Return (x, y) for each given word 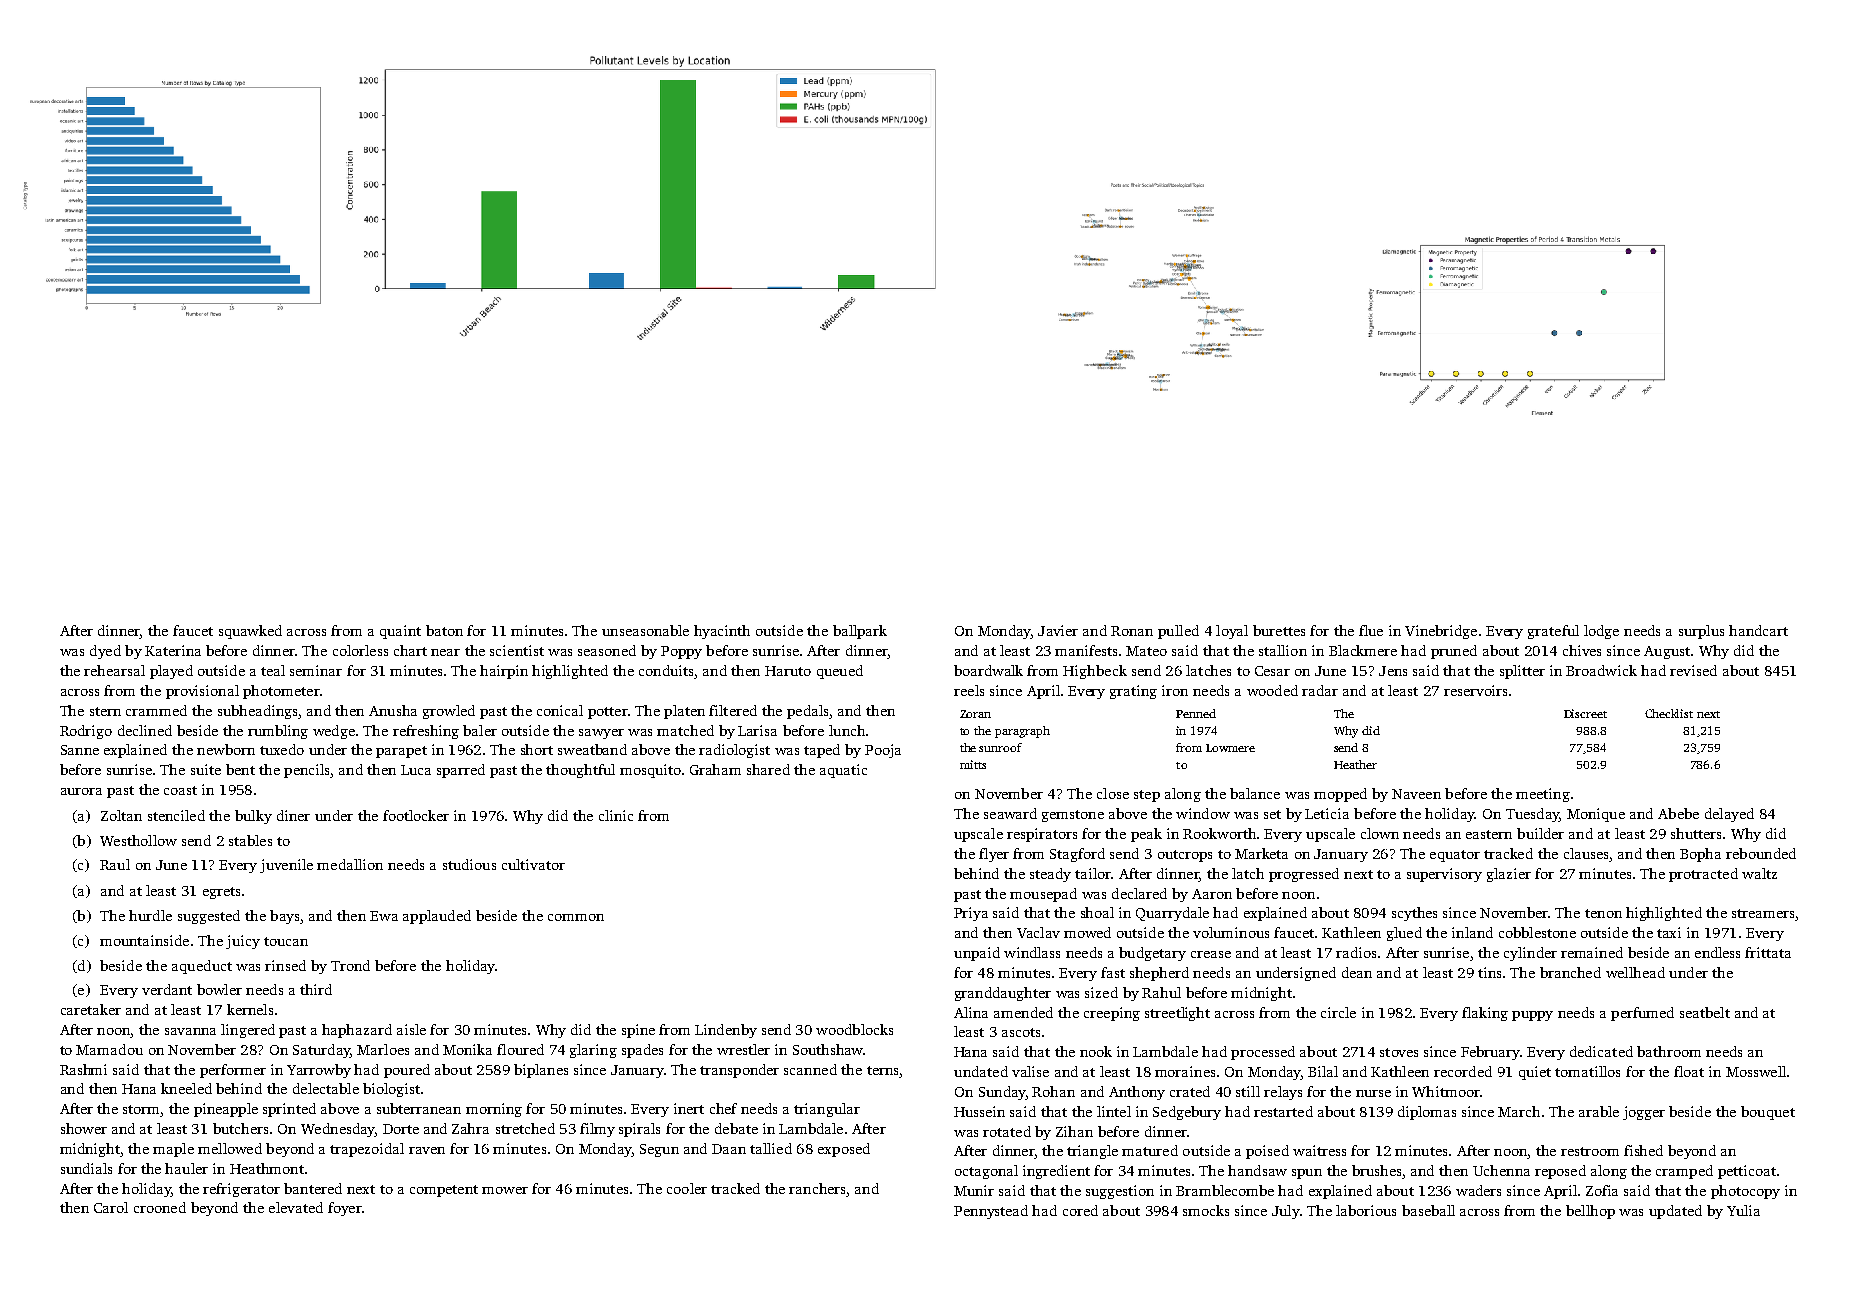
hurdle (150, 915)
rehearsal (114, 670)
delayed (1729, 815)
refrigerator (241, 1190)
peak (1146, 835)
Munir (974, 1190)
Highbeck (1095, 672)
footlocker (416, 815)
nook (1096, 1051)
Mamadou (109, 1049)
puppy (1532, 1016)
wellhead (1635, 972)
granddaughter (1003, 994)
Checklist (1669, 713)
